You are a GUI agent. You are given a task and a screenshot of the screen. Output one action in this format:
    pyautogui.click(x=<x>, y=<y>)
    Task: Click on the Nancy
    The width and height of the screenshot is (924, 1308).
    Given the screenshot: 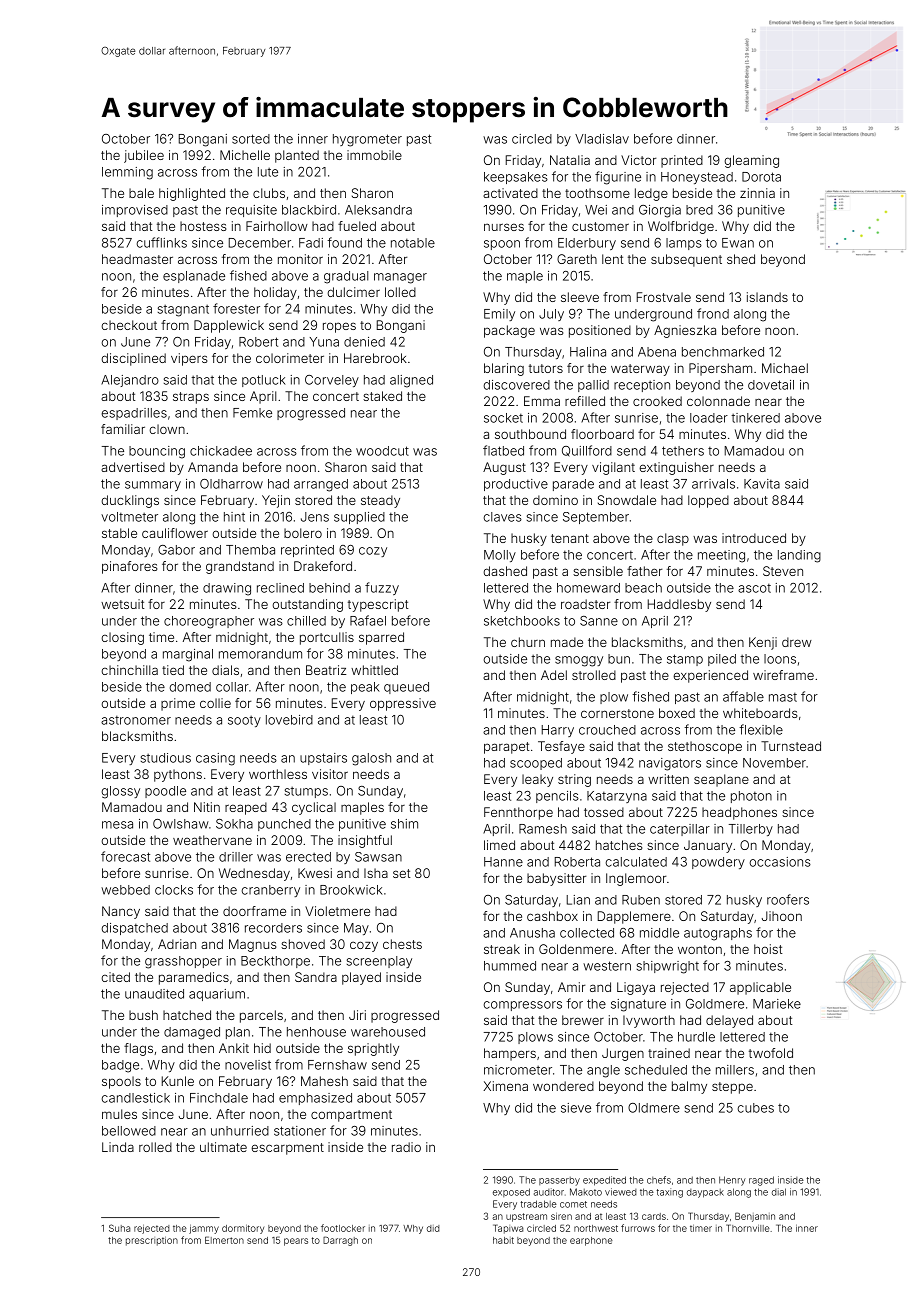 What is the action you would take?
    pyautogui.click(x=121, y=912)
